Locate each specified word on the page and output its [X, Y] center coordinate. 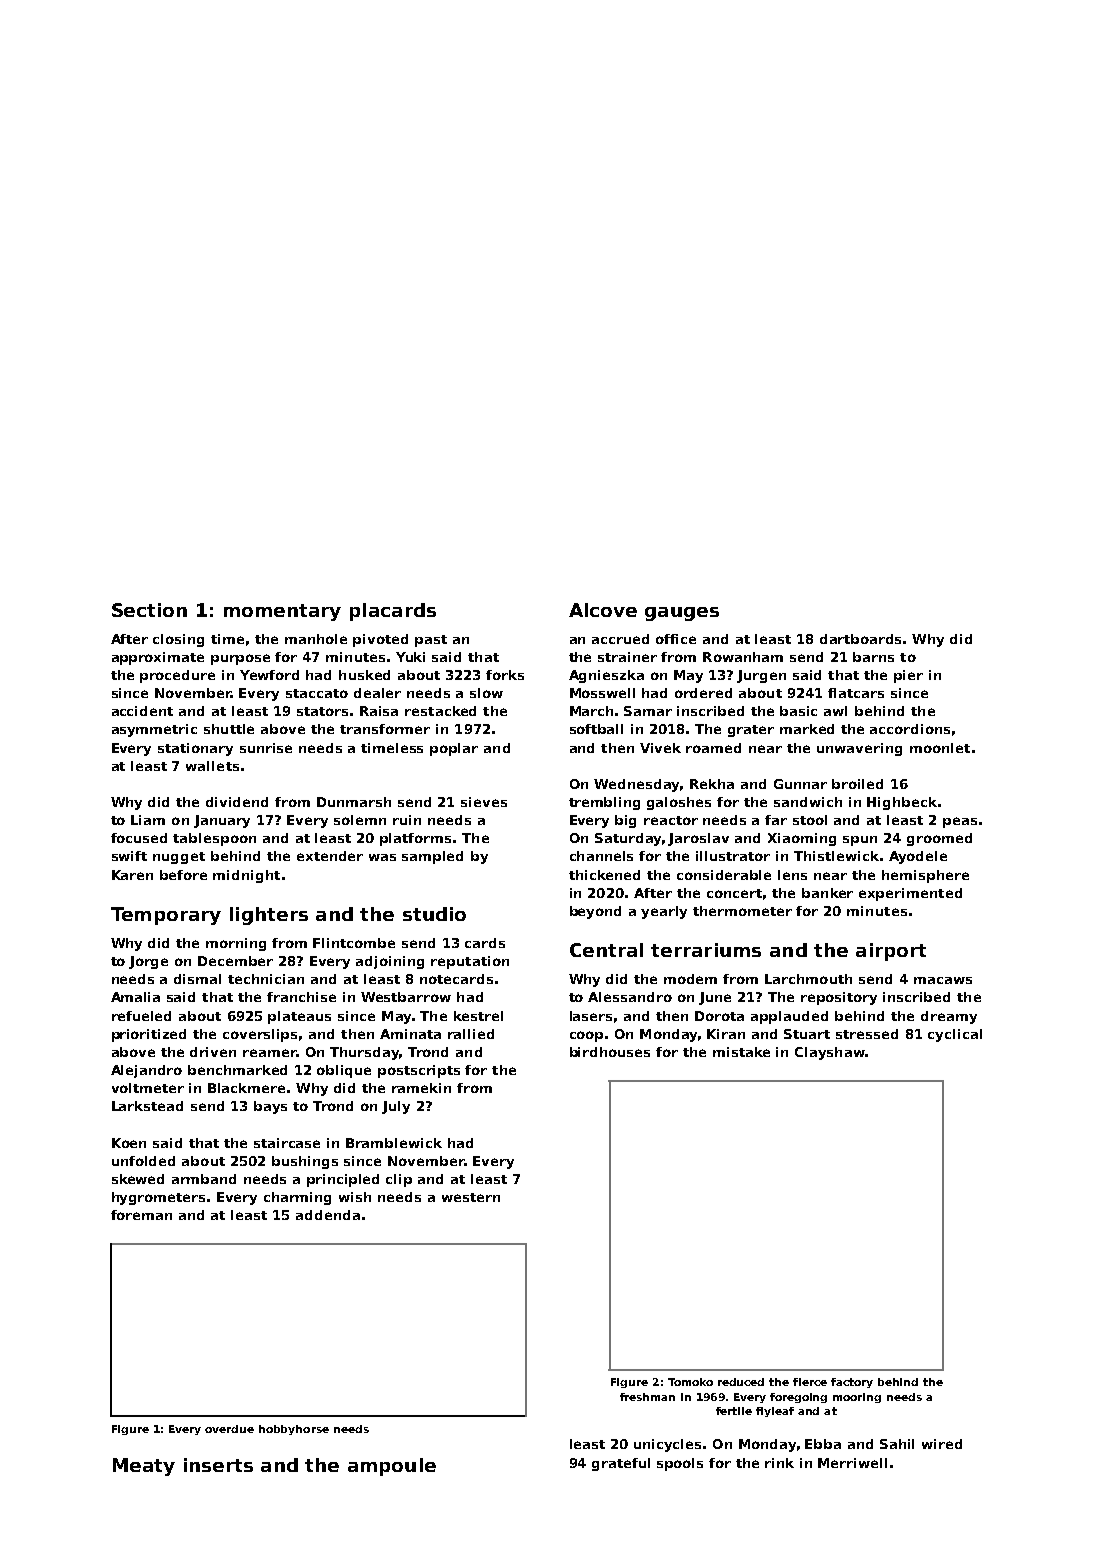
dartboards [862, 639]
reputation [470, 962]
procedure [177, 676]
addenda [328, 1215]
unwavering [859, 749]
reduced [741, 1382]
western [471, 1197]
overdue [229, 1429]
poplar [454, 749]
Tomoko [690, 1382]
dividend [237, 802]
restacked [440, 711]
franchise [301, 997]
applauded [789, 1017]
